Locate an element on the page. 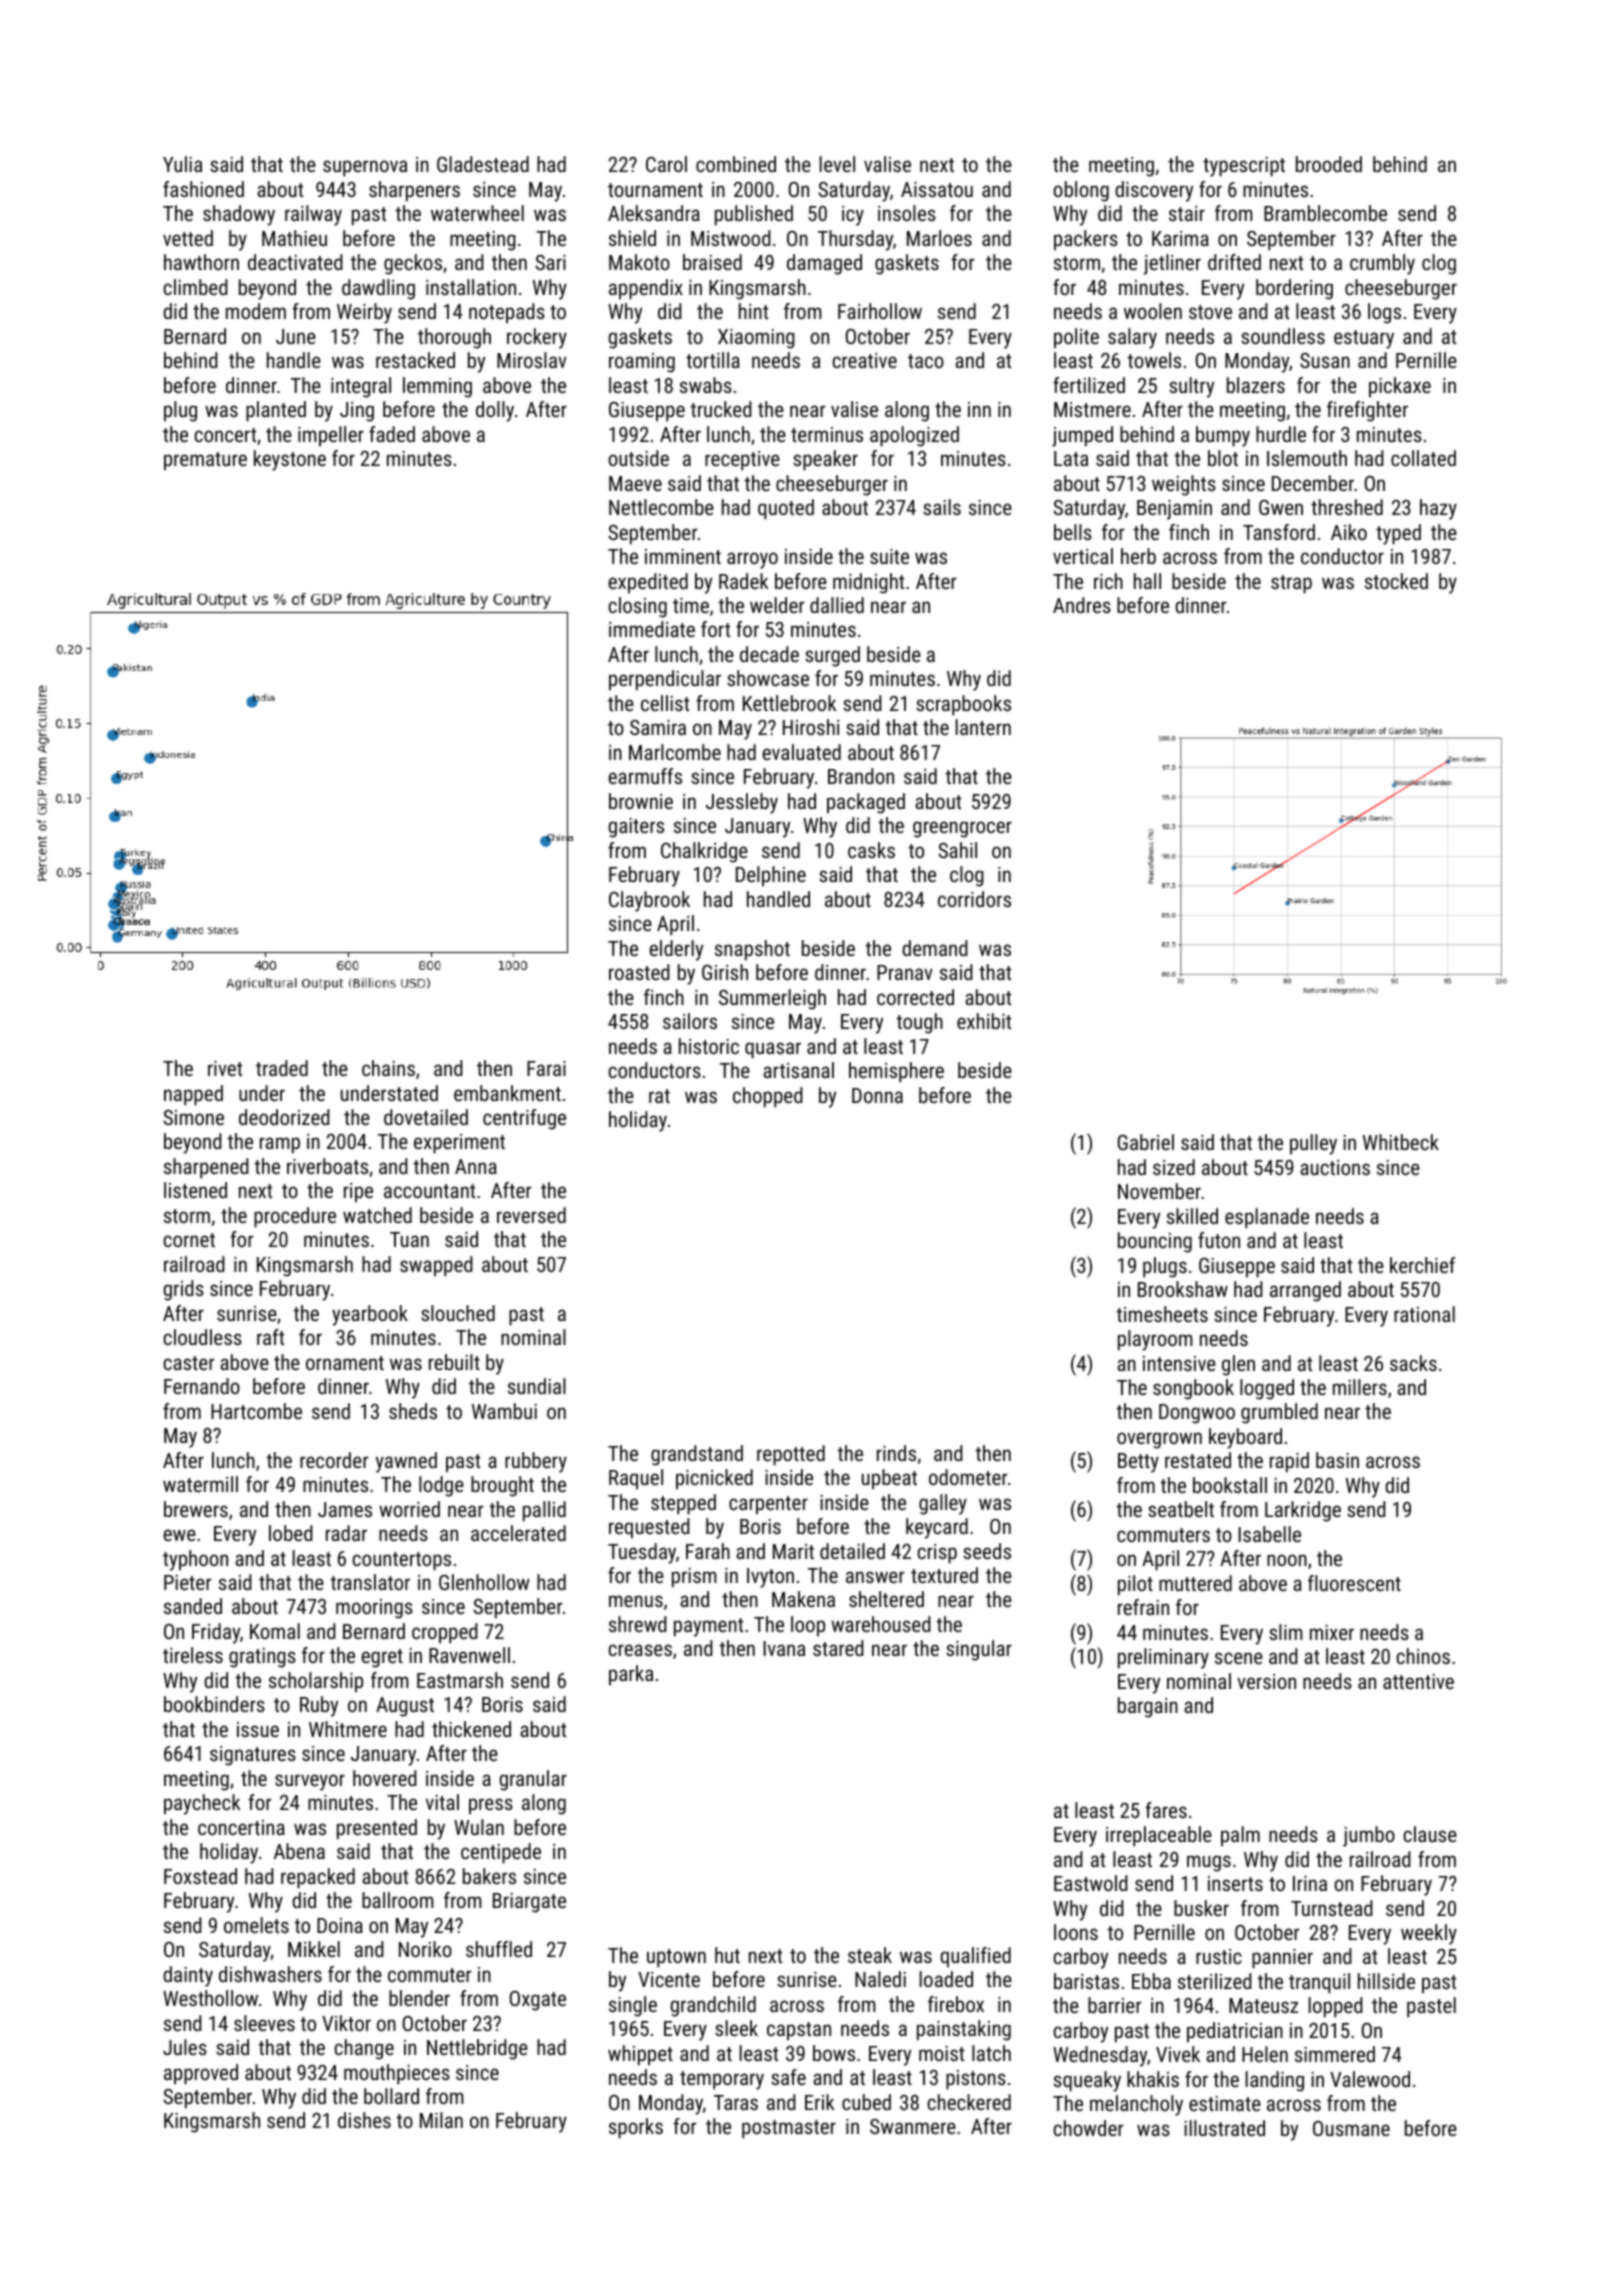 The width and height of the document is (1620, 2292). Andres is located at coordinates (1082, 605).
